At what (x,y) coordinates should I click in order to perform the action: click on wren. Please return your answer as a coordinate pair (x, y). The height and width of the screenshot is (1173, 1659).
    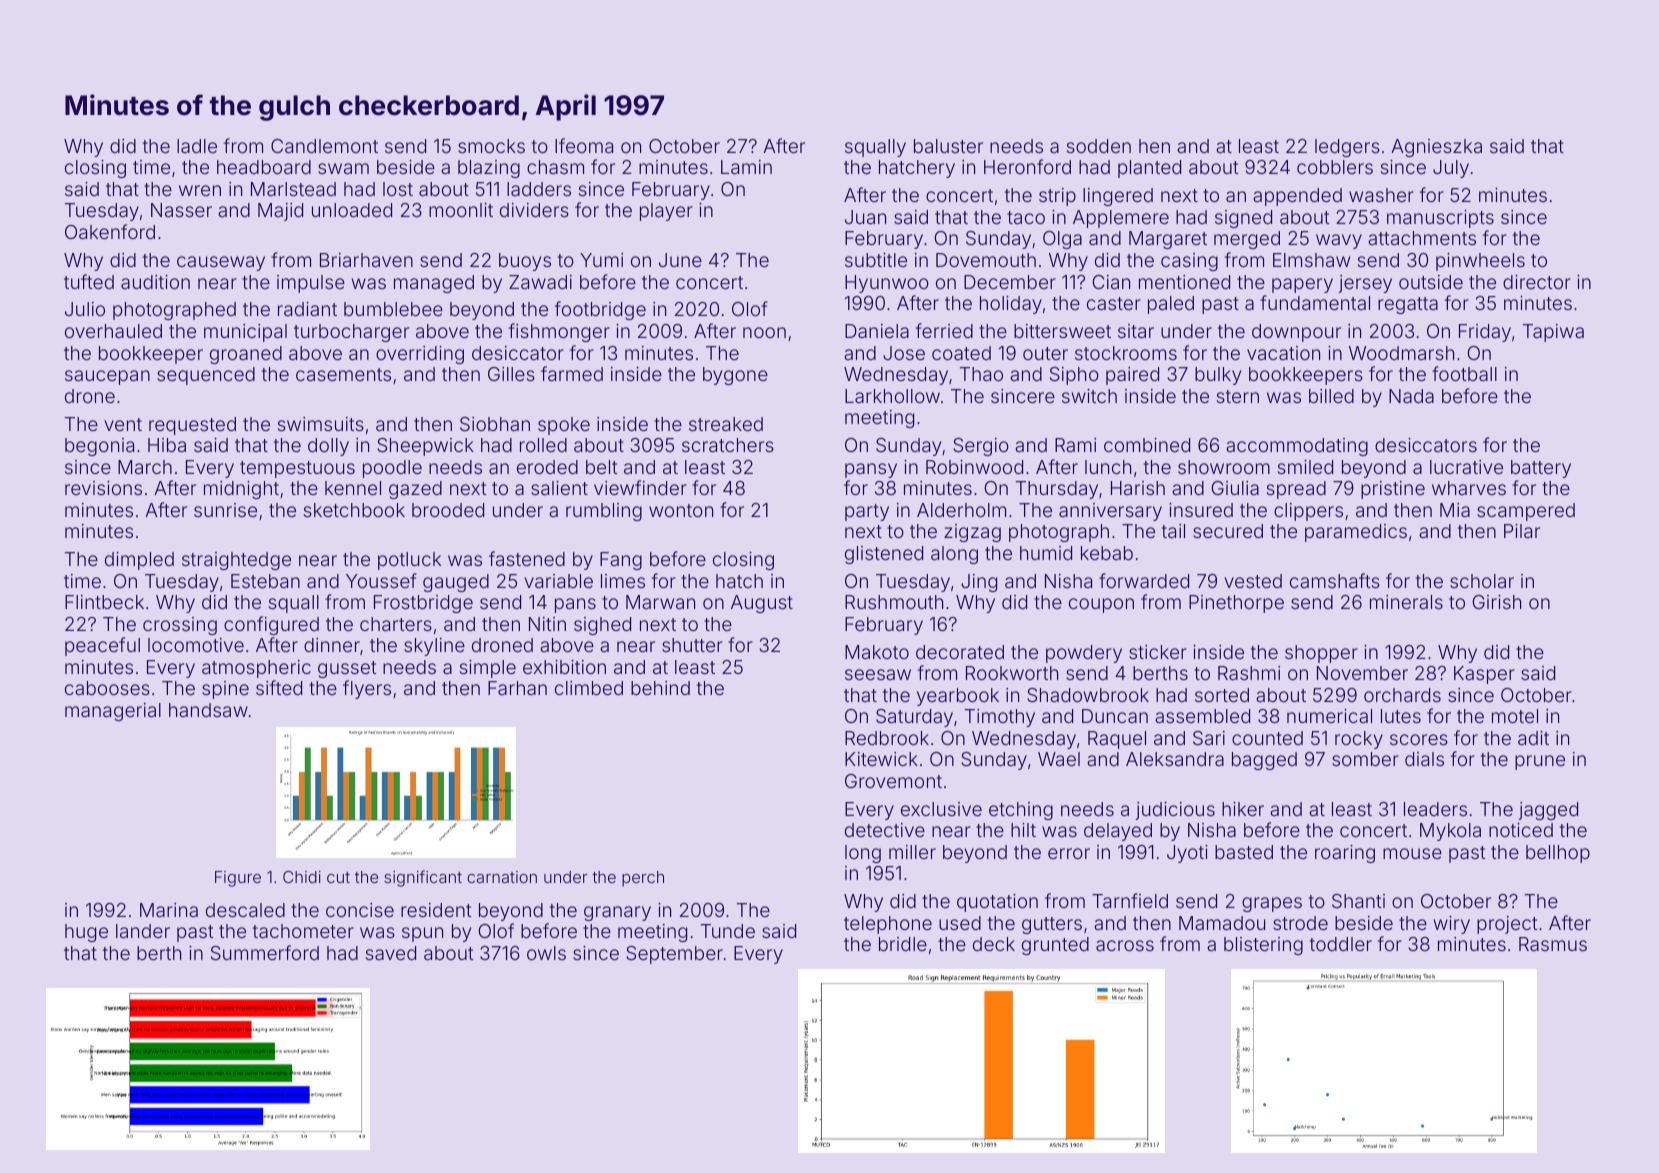
    Looking at the image, I should click on (200, 190).
